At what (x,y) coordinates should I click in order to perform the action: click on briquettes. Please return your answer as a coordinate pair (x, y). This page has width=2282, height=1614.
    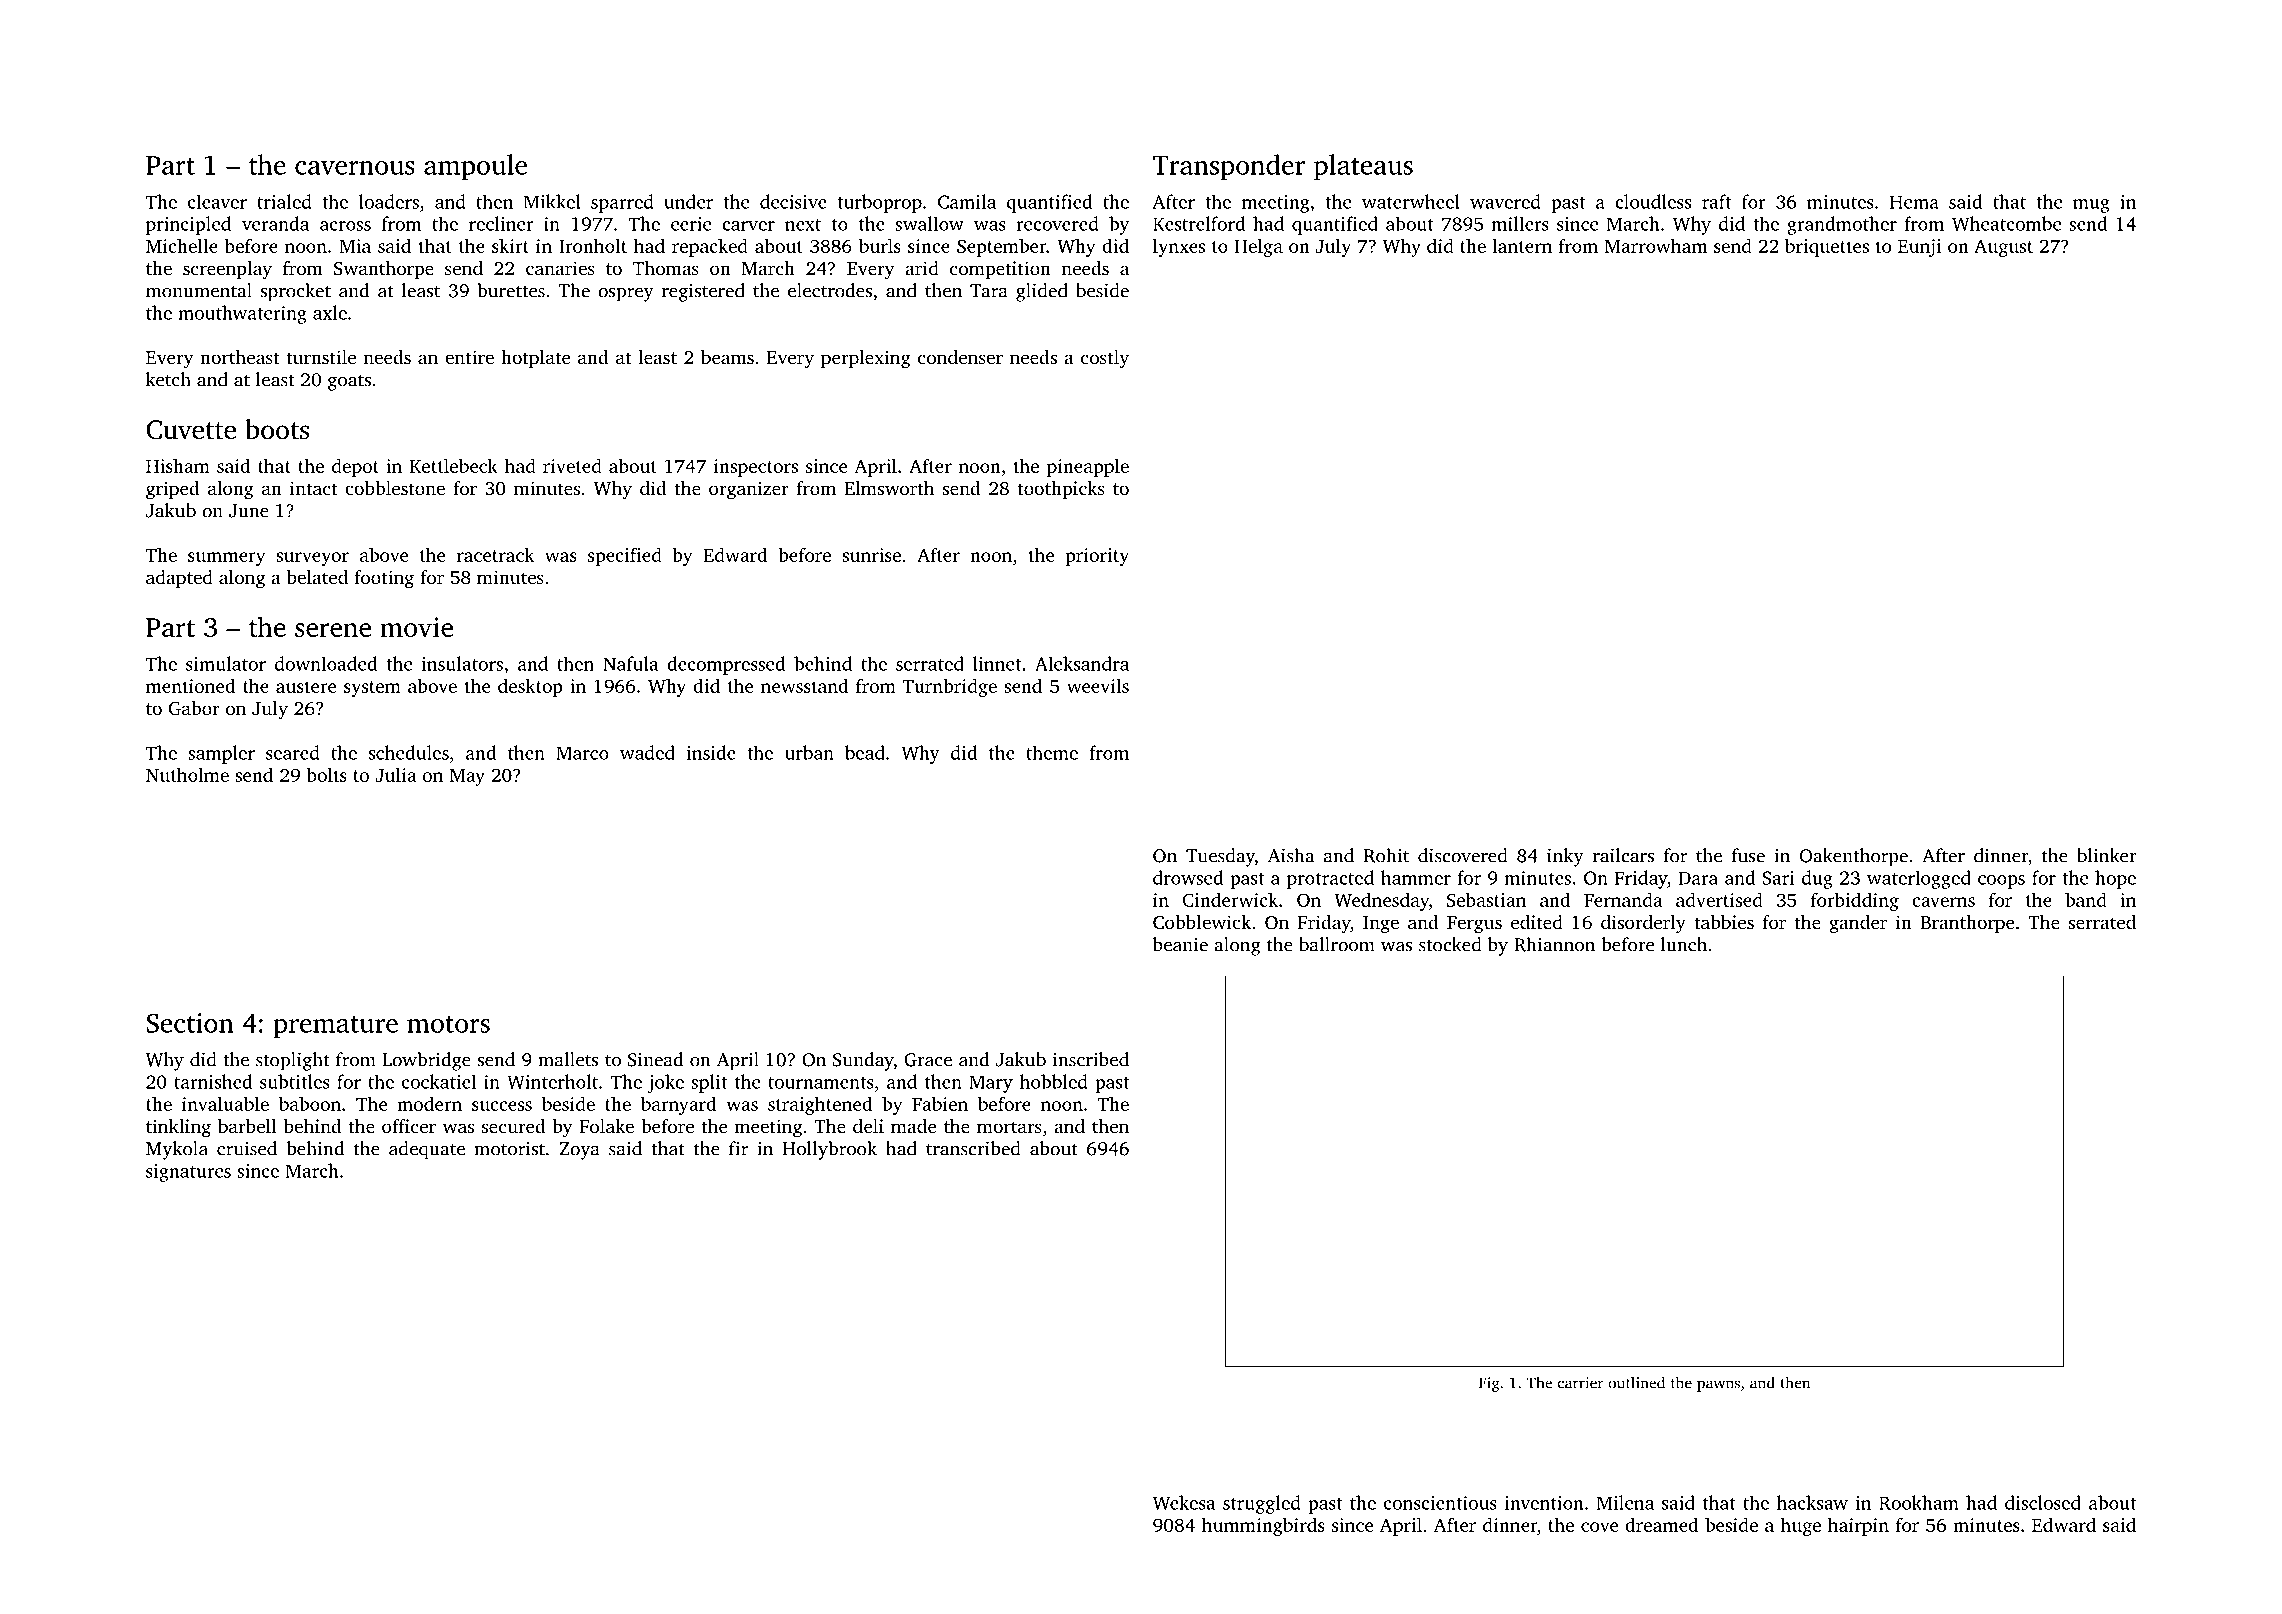
    Looking at the image, I should click on (1827, 247).
